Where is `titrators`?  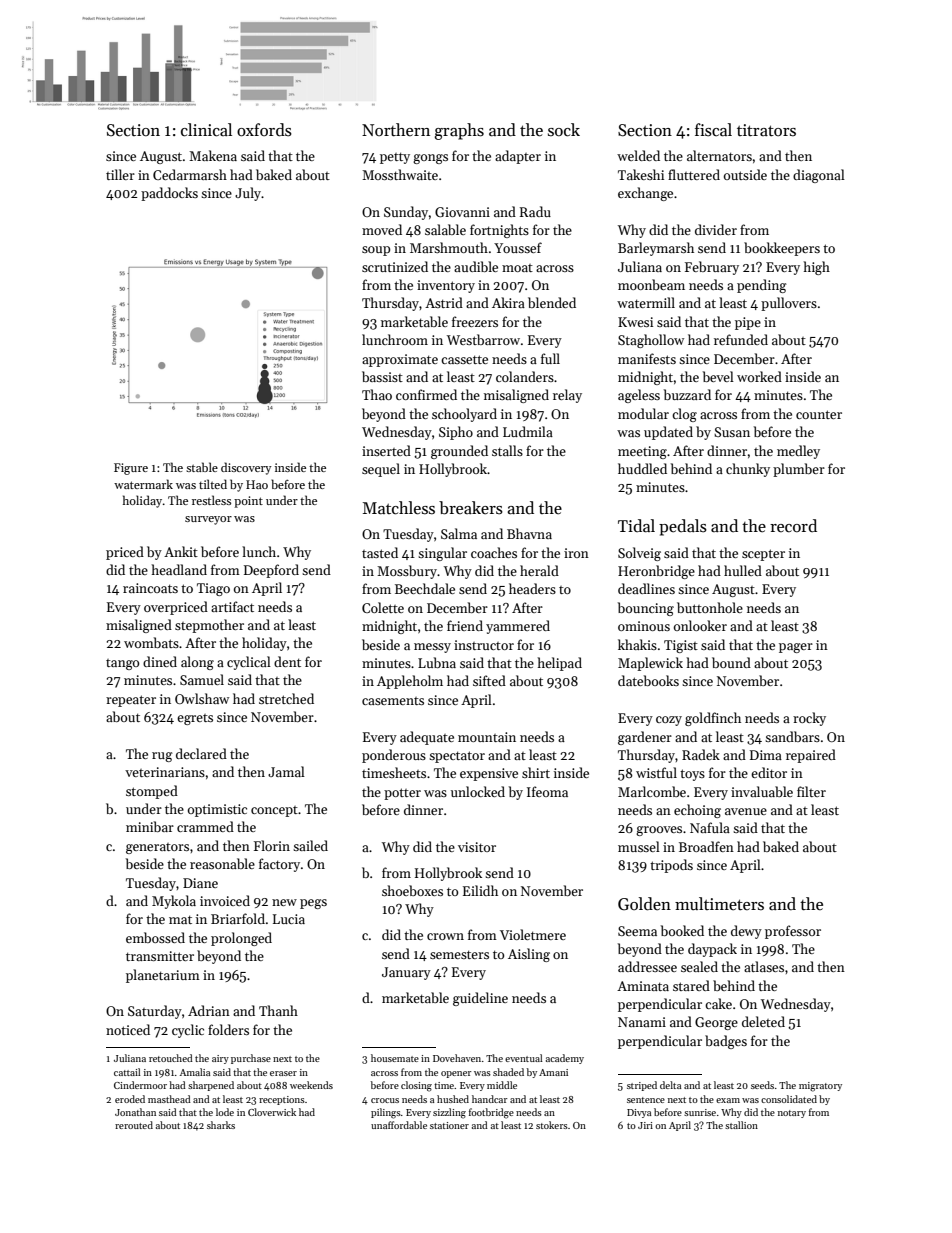
titrators is located at coordinates (766, 130).
